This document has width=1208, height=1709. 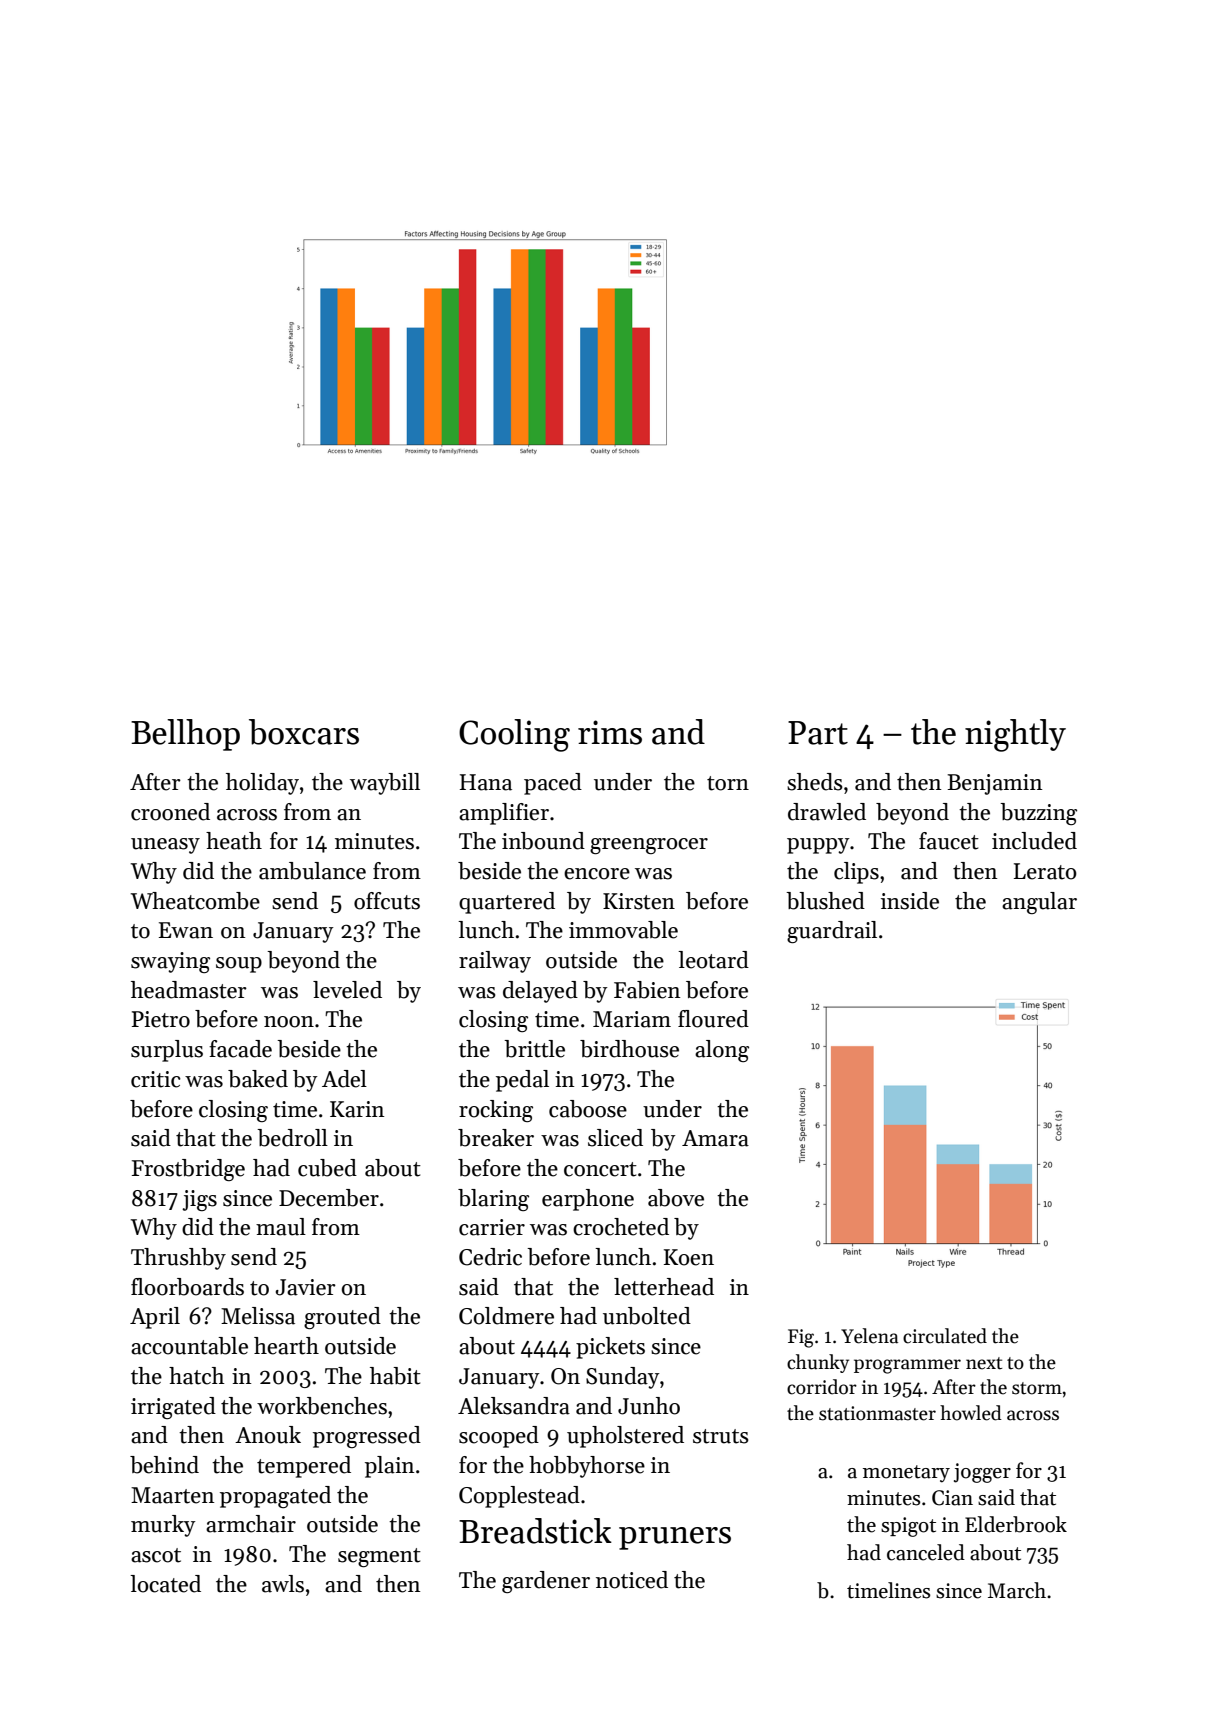 What do you see at coordinates (832, 932) in the document?
I see `guardrail` at bounding box center [832, 932].
